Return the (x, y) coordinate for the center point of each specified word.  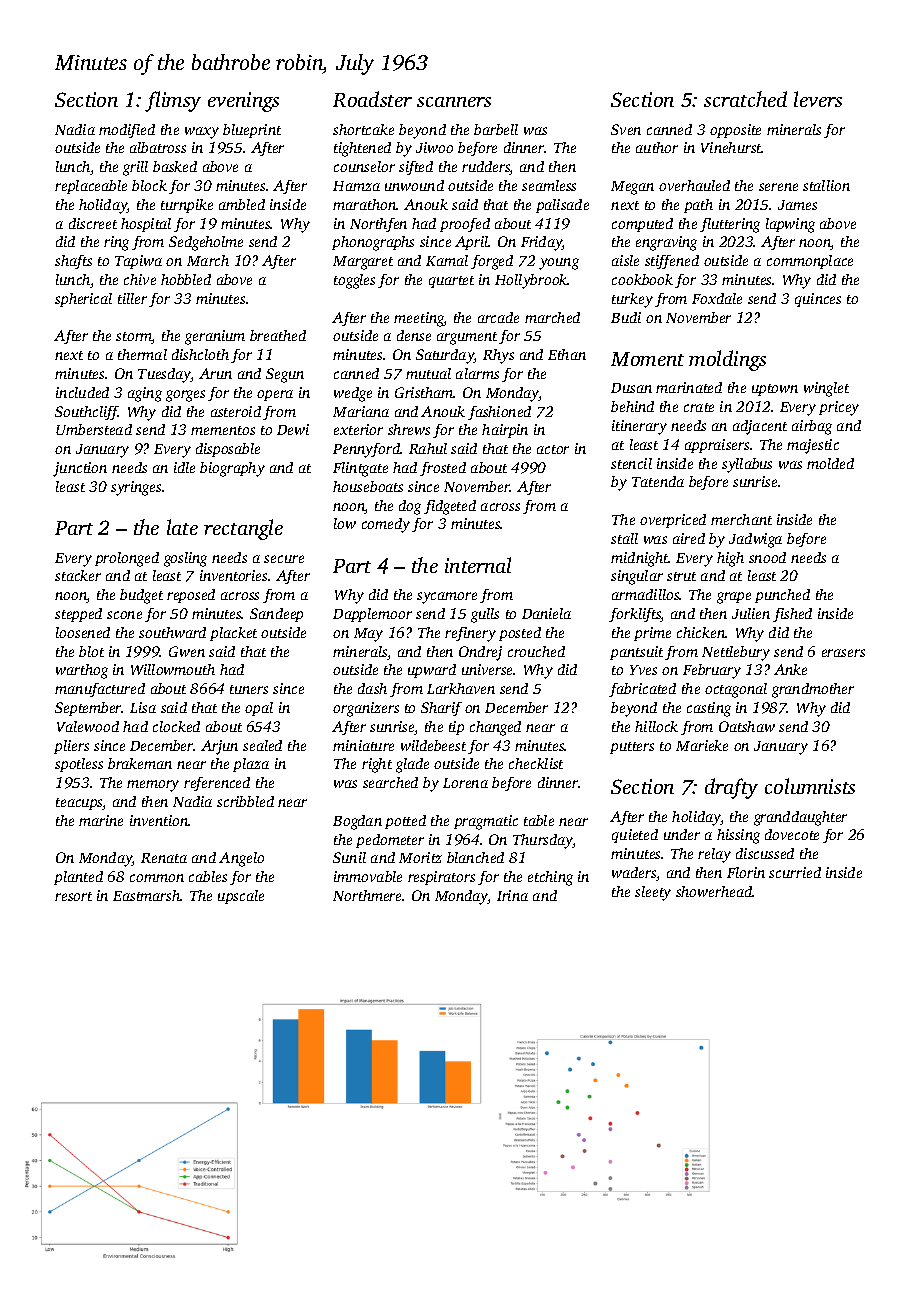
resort (73, 896)
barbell (496, 129)
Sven (626, 129)
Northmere (368, 895)
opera (275, 395)
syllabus (747, 465)
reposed (191, 596)
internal (478, 565)
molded (830, 463)
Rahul (428, 448)
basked (175, 166)
